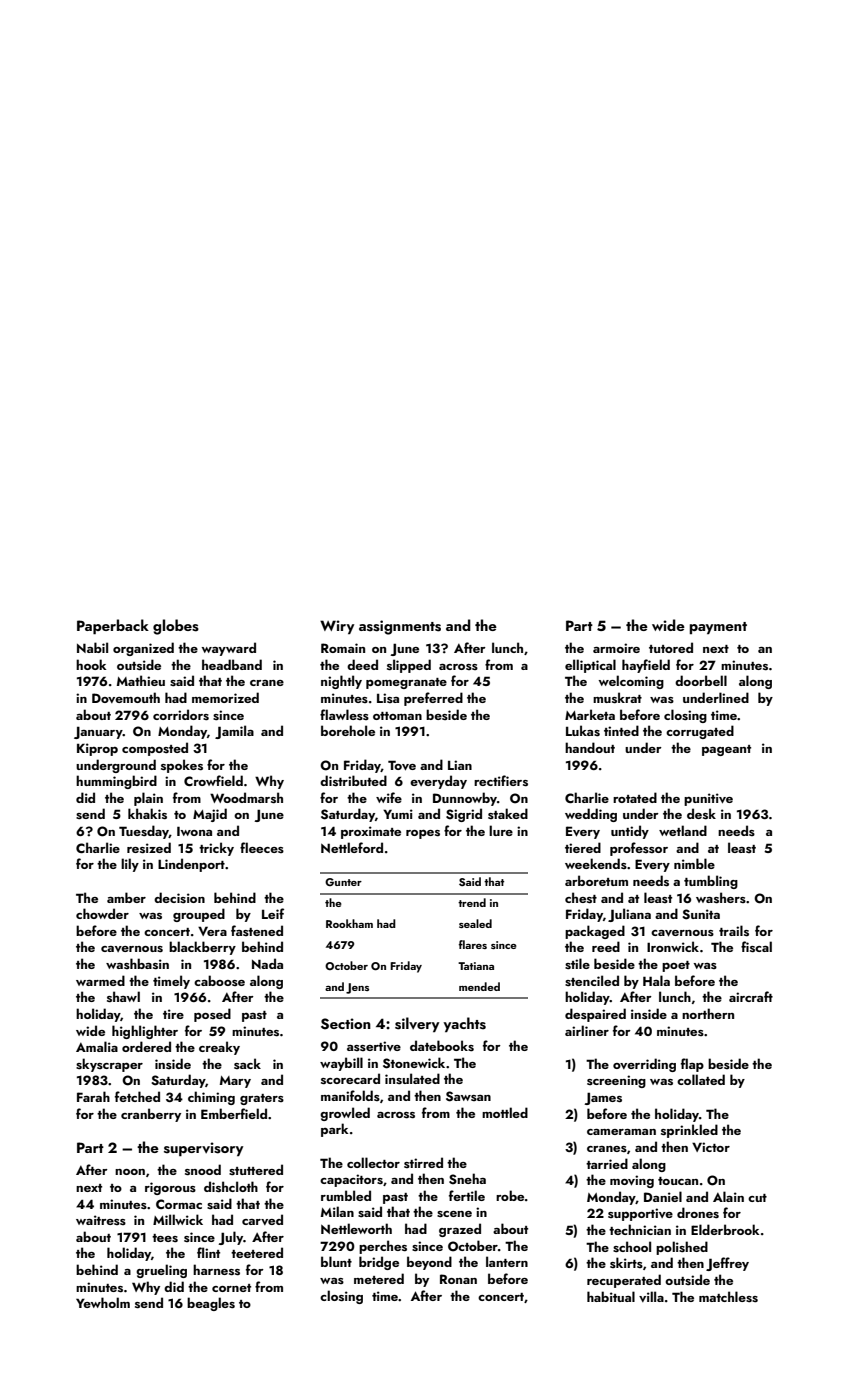 Image resolution: width=849 pixels, height=1400 pixels. Describe the element at coordinates (97, 749) in the screenshot. I see `Kiprop` at that location.
